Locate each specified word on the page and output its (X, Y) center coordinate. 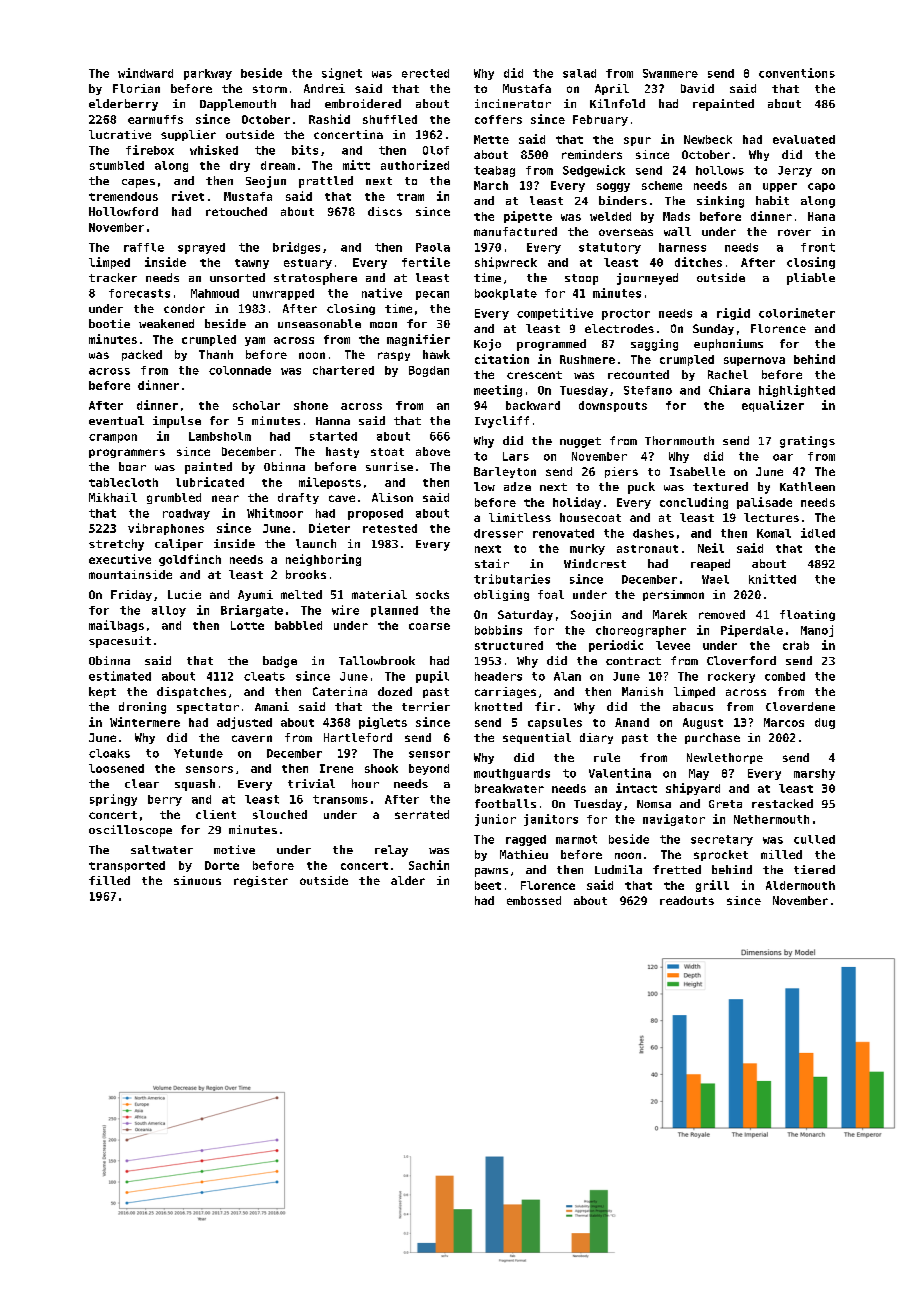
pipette (528, 217)
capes (138, 183)
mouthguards (512, 774)
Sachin (429, 865)
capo (821, 187)
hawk (436, 354)
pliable (811, 279)
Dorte (222, 865)
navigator (674, 820)
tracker (113, 277)
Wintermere (145, 722)
